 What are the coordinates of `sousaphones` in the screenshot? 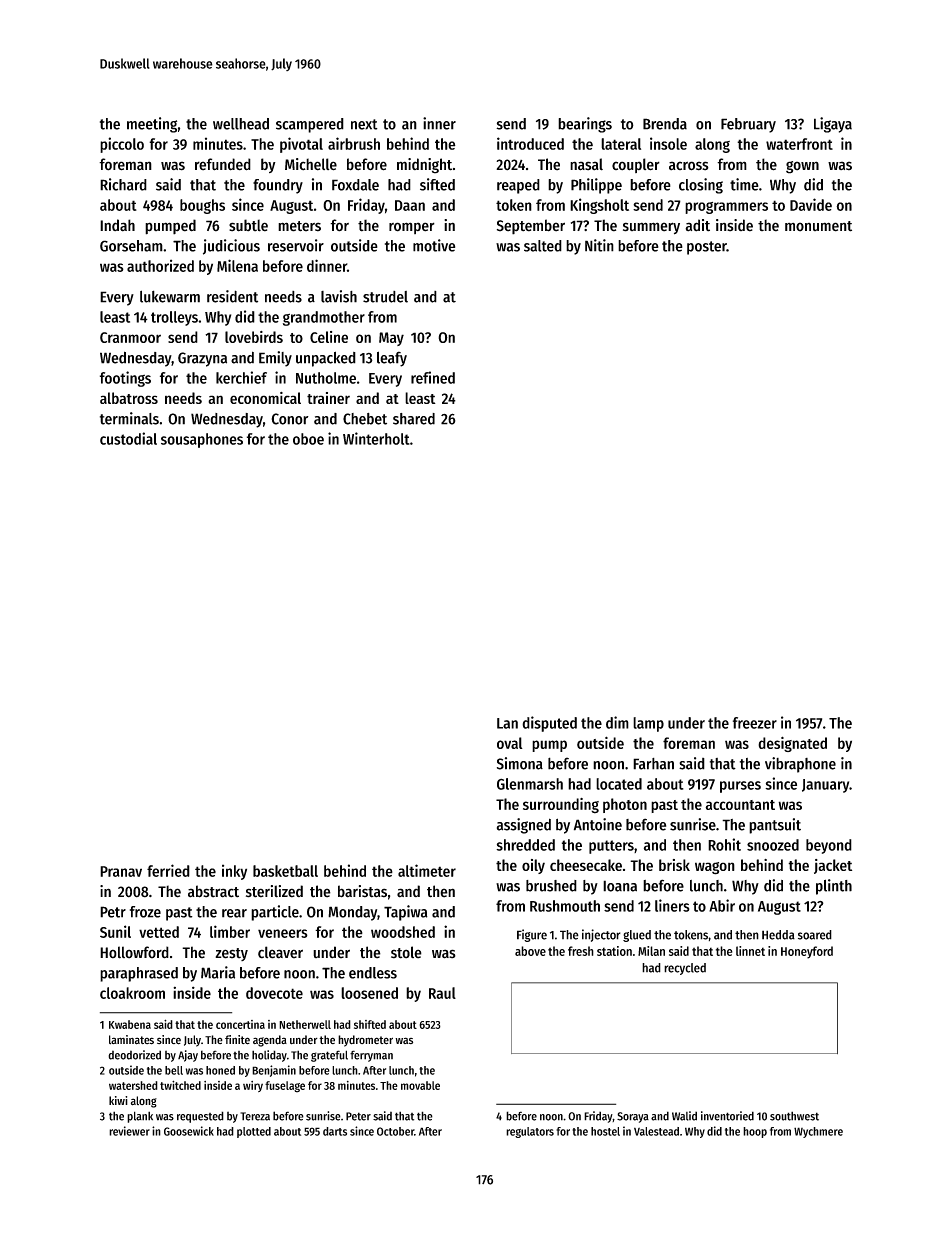 It's located at (202, 440).
